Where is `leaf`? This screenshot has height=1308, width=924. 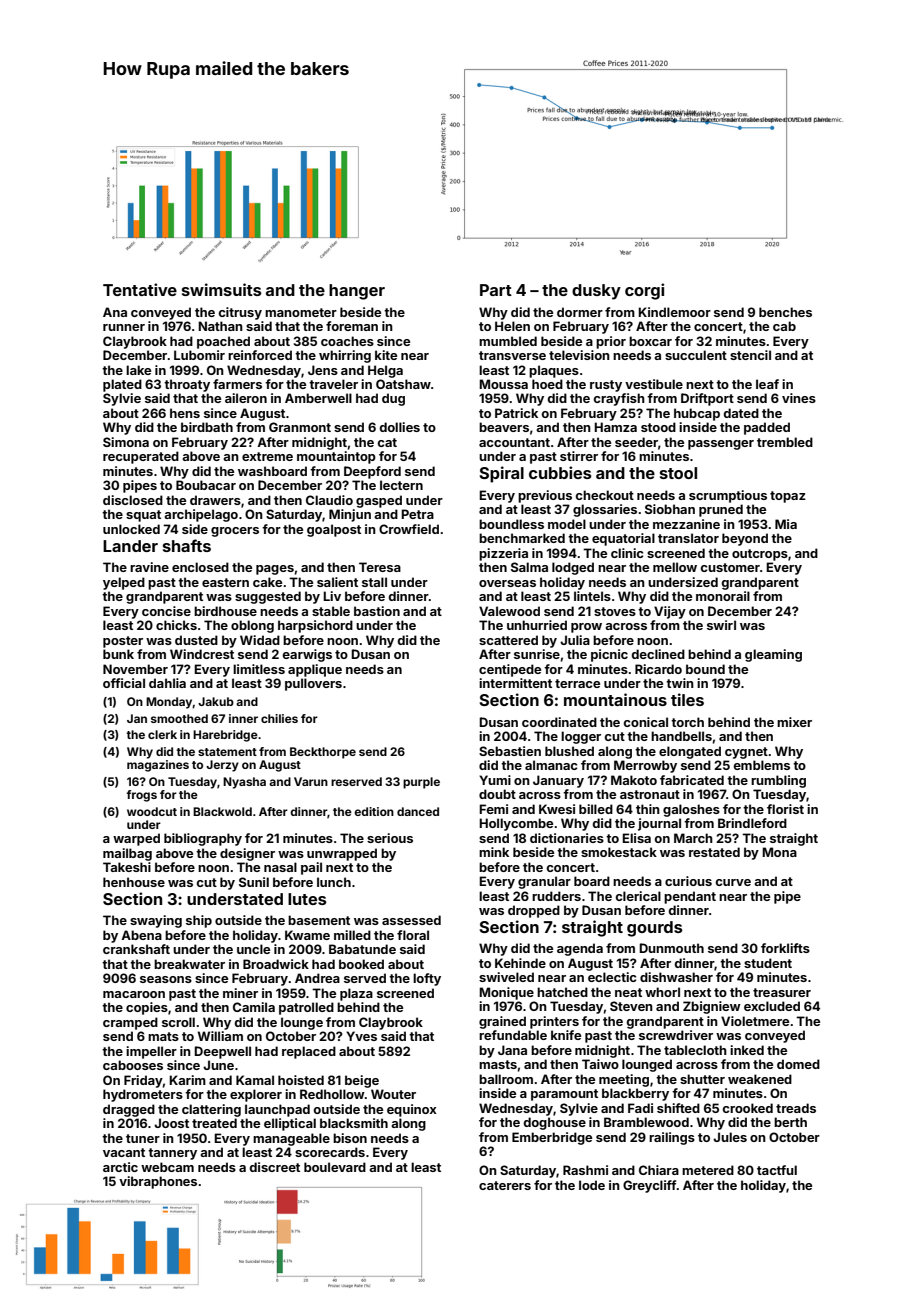
leaf is located at coordinates (767, 384).
